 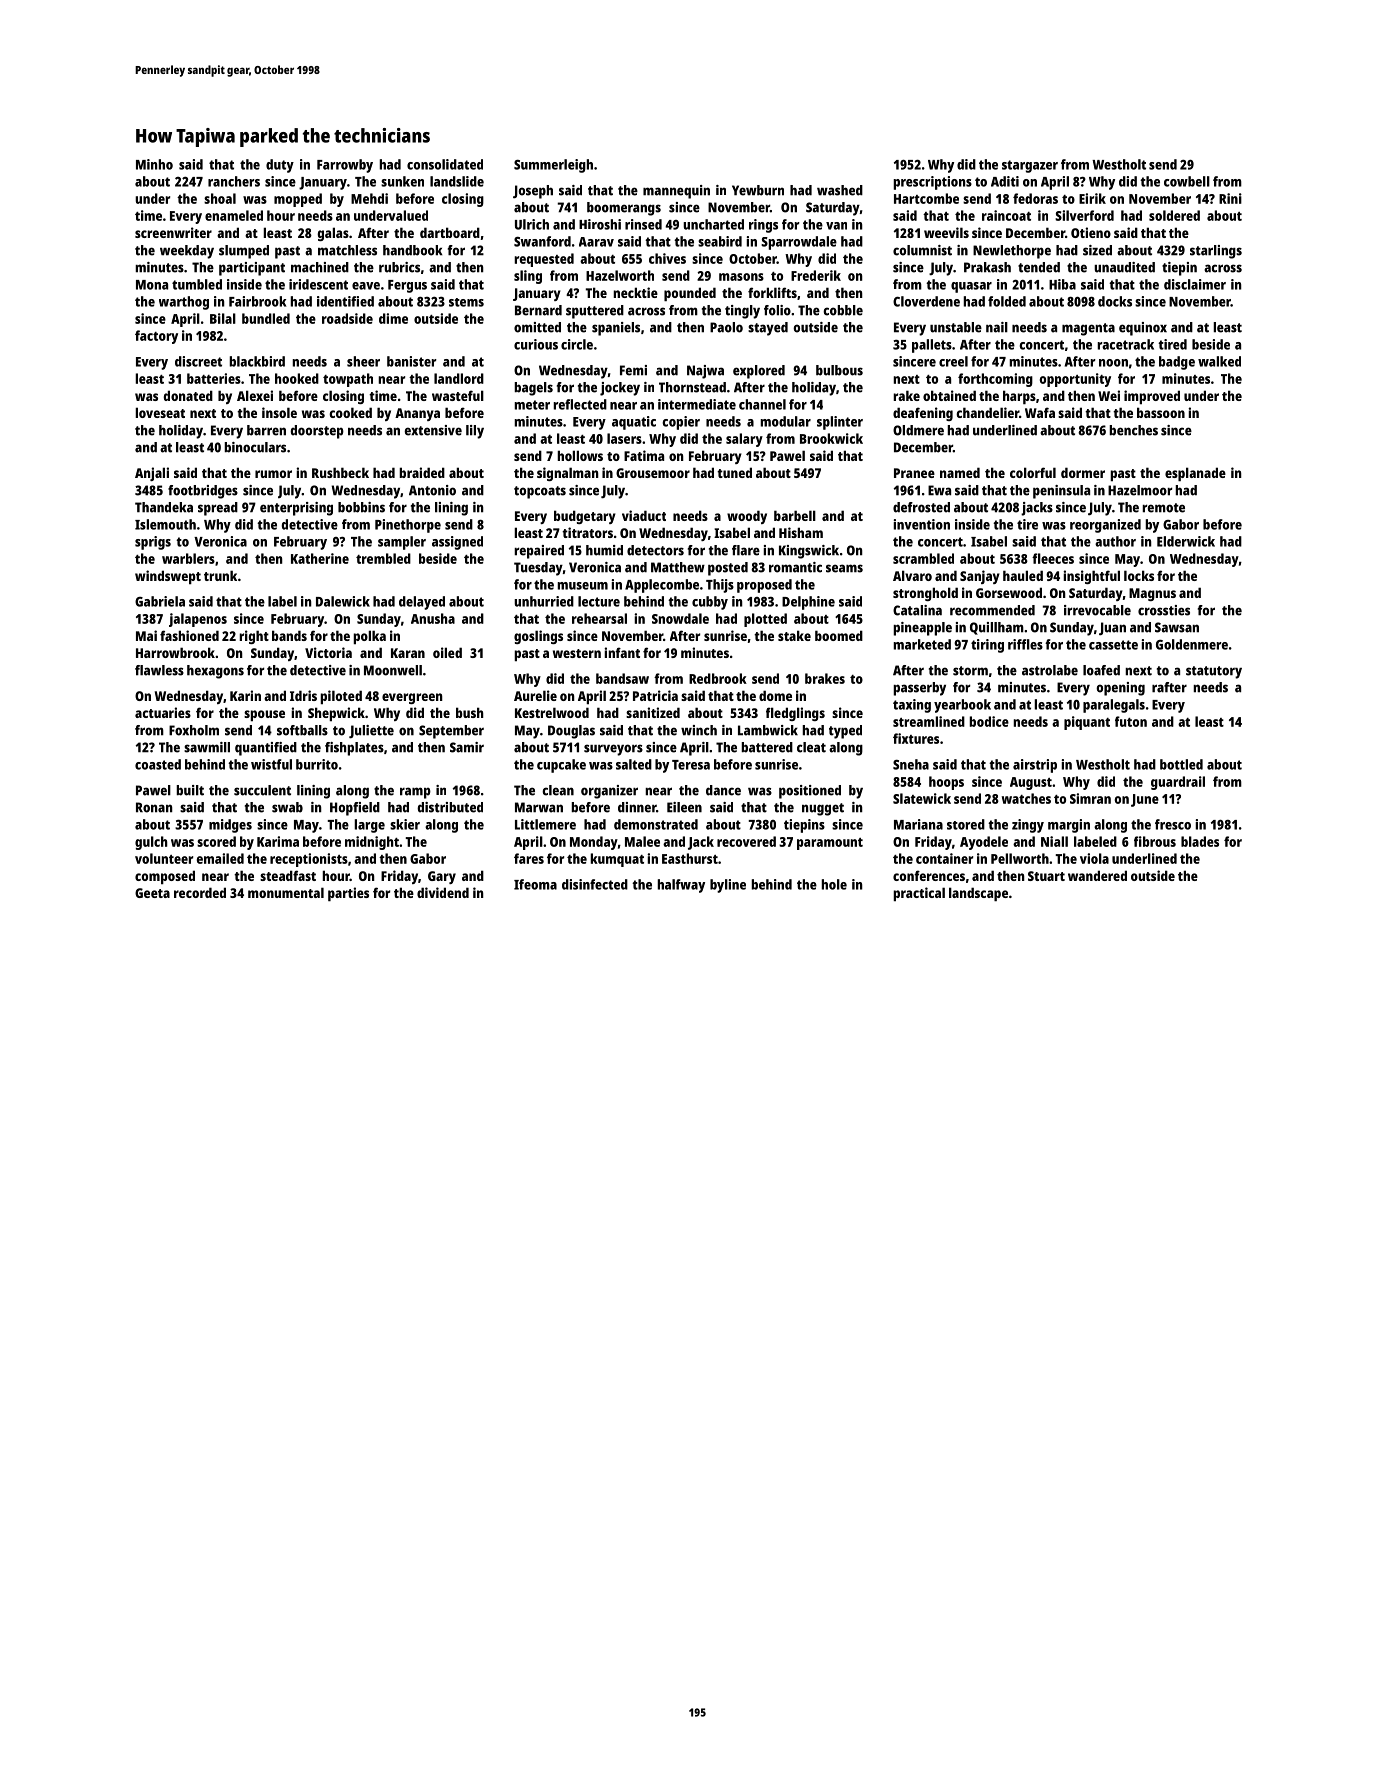 What do you see at coordinates (653, 712) in the document?
I see `sanitized` at bounding box center [653, 712].
